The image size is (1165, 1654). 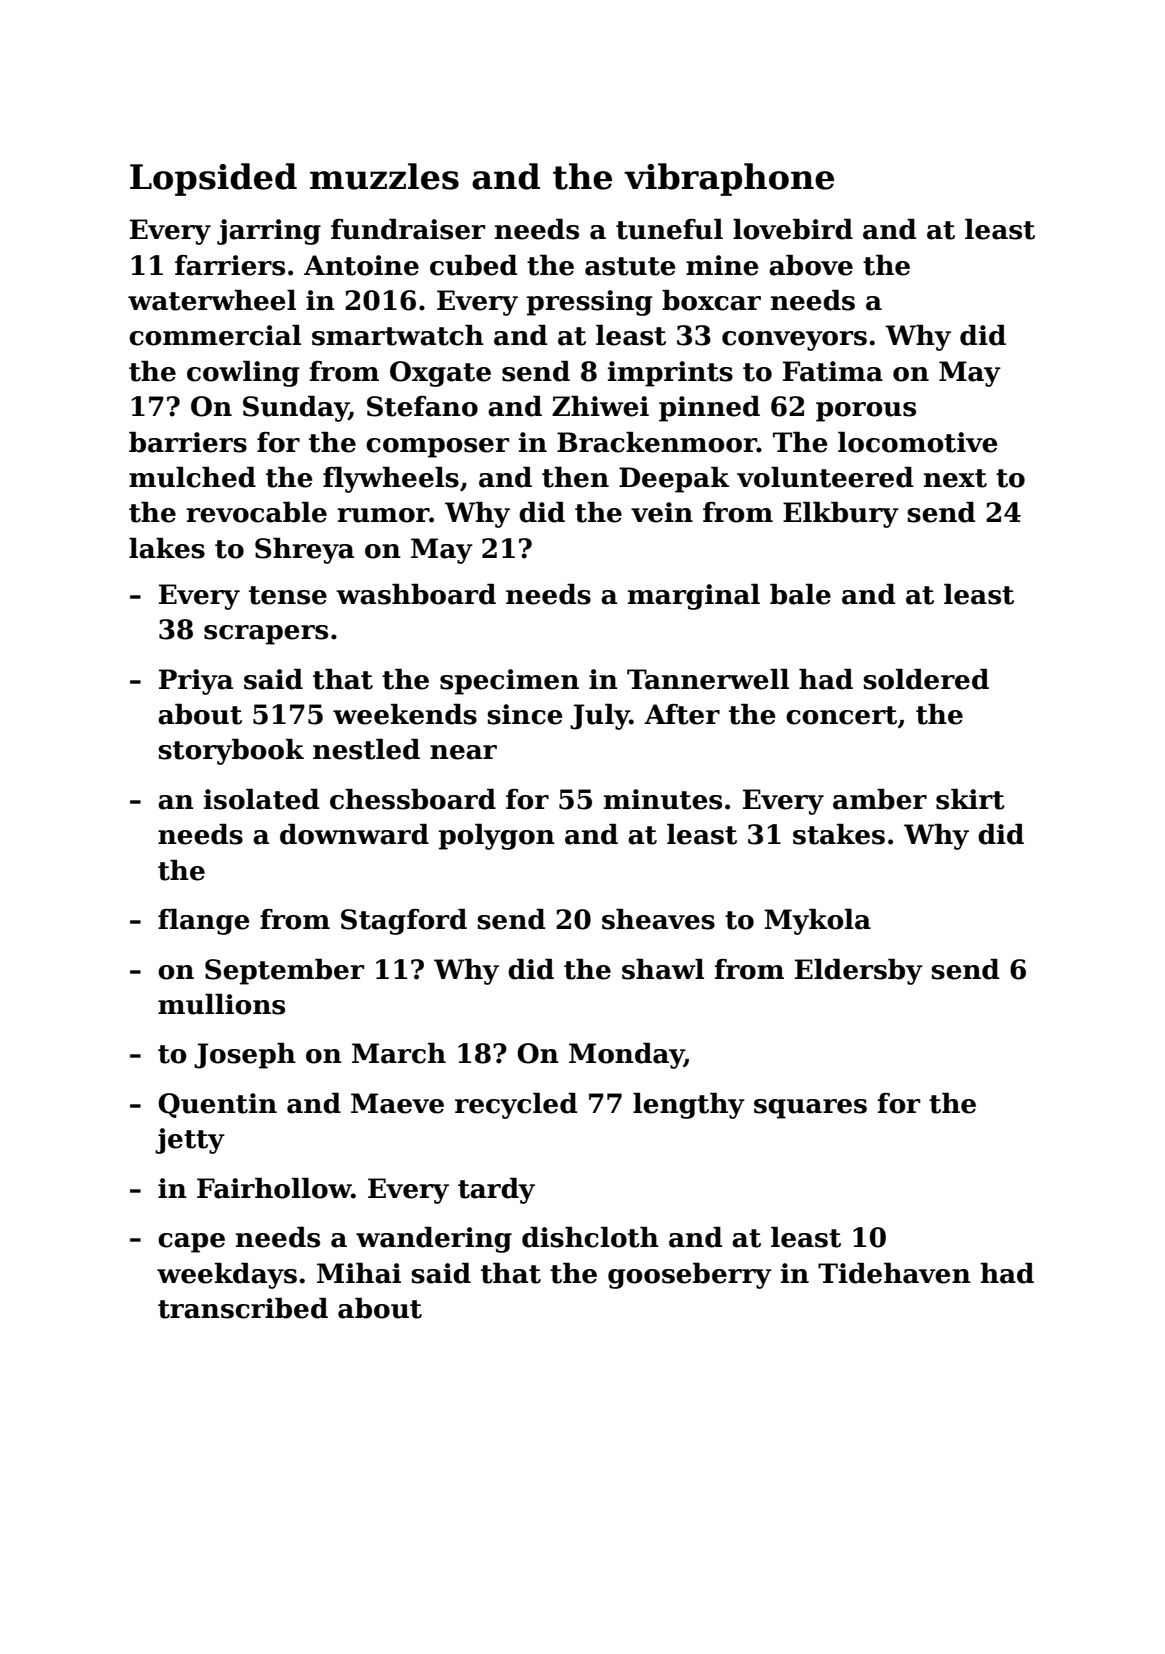 I want to click on March, so click(x=399, y=1053).
